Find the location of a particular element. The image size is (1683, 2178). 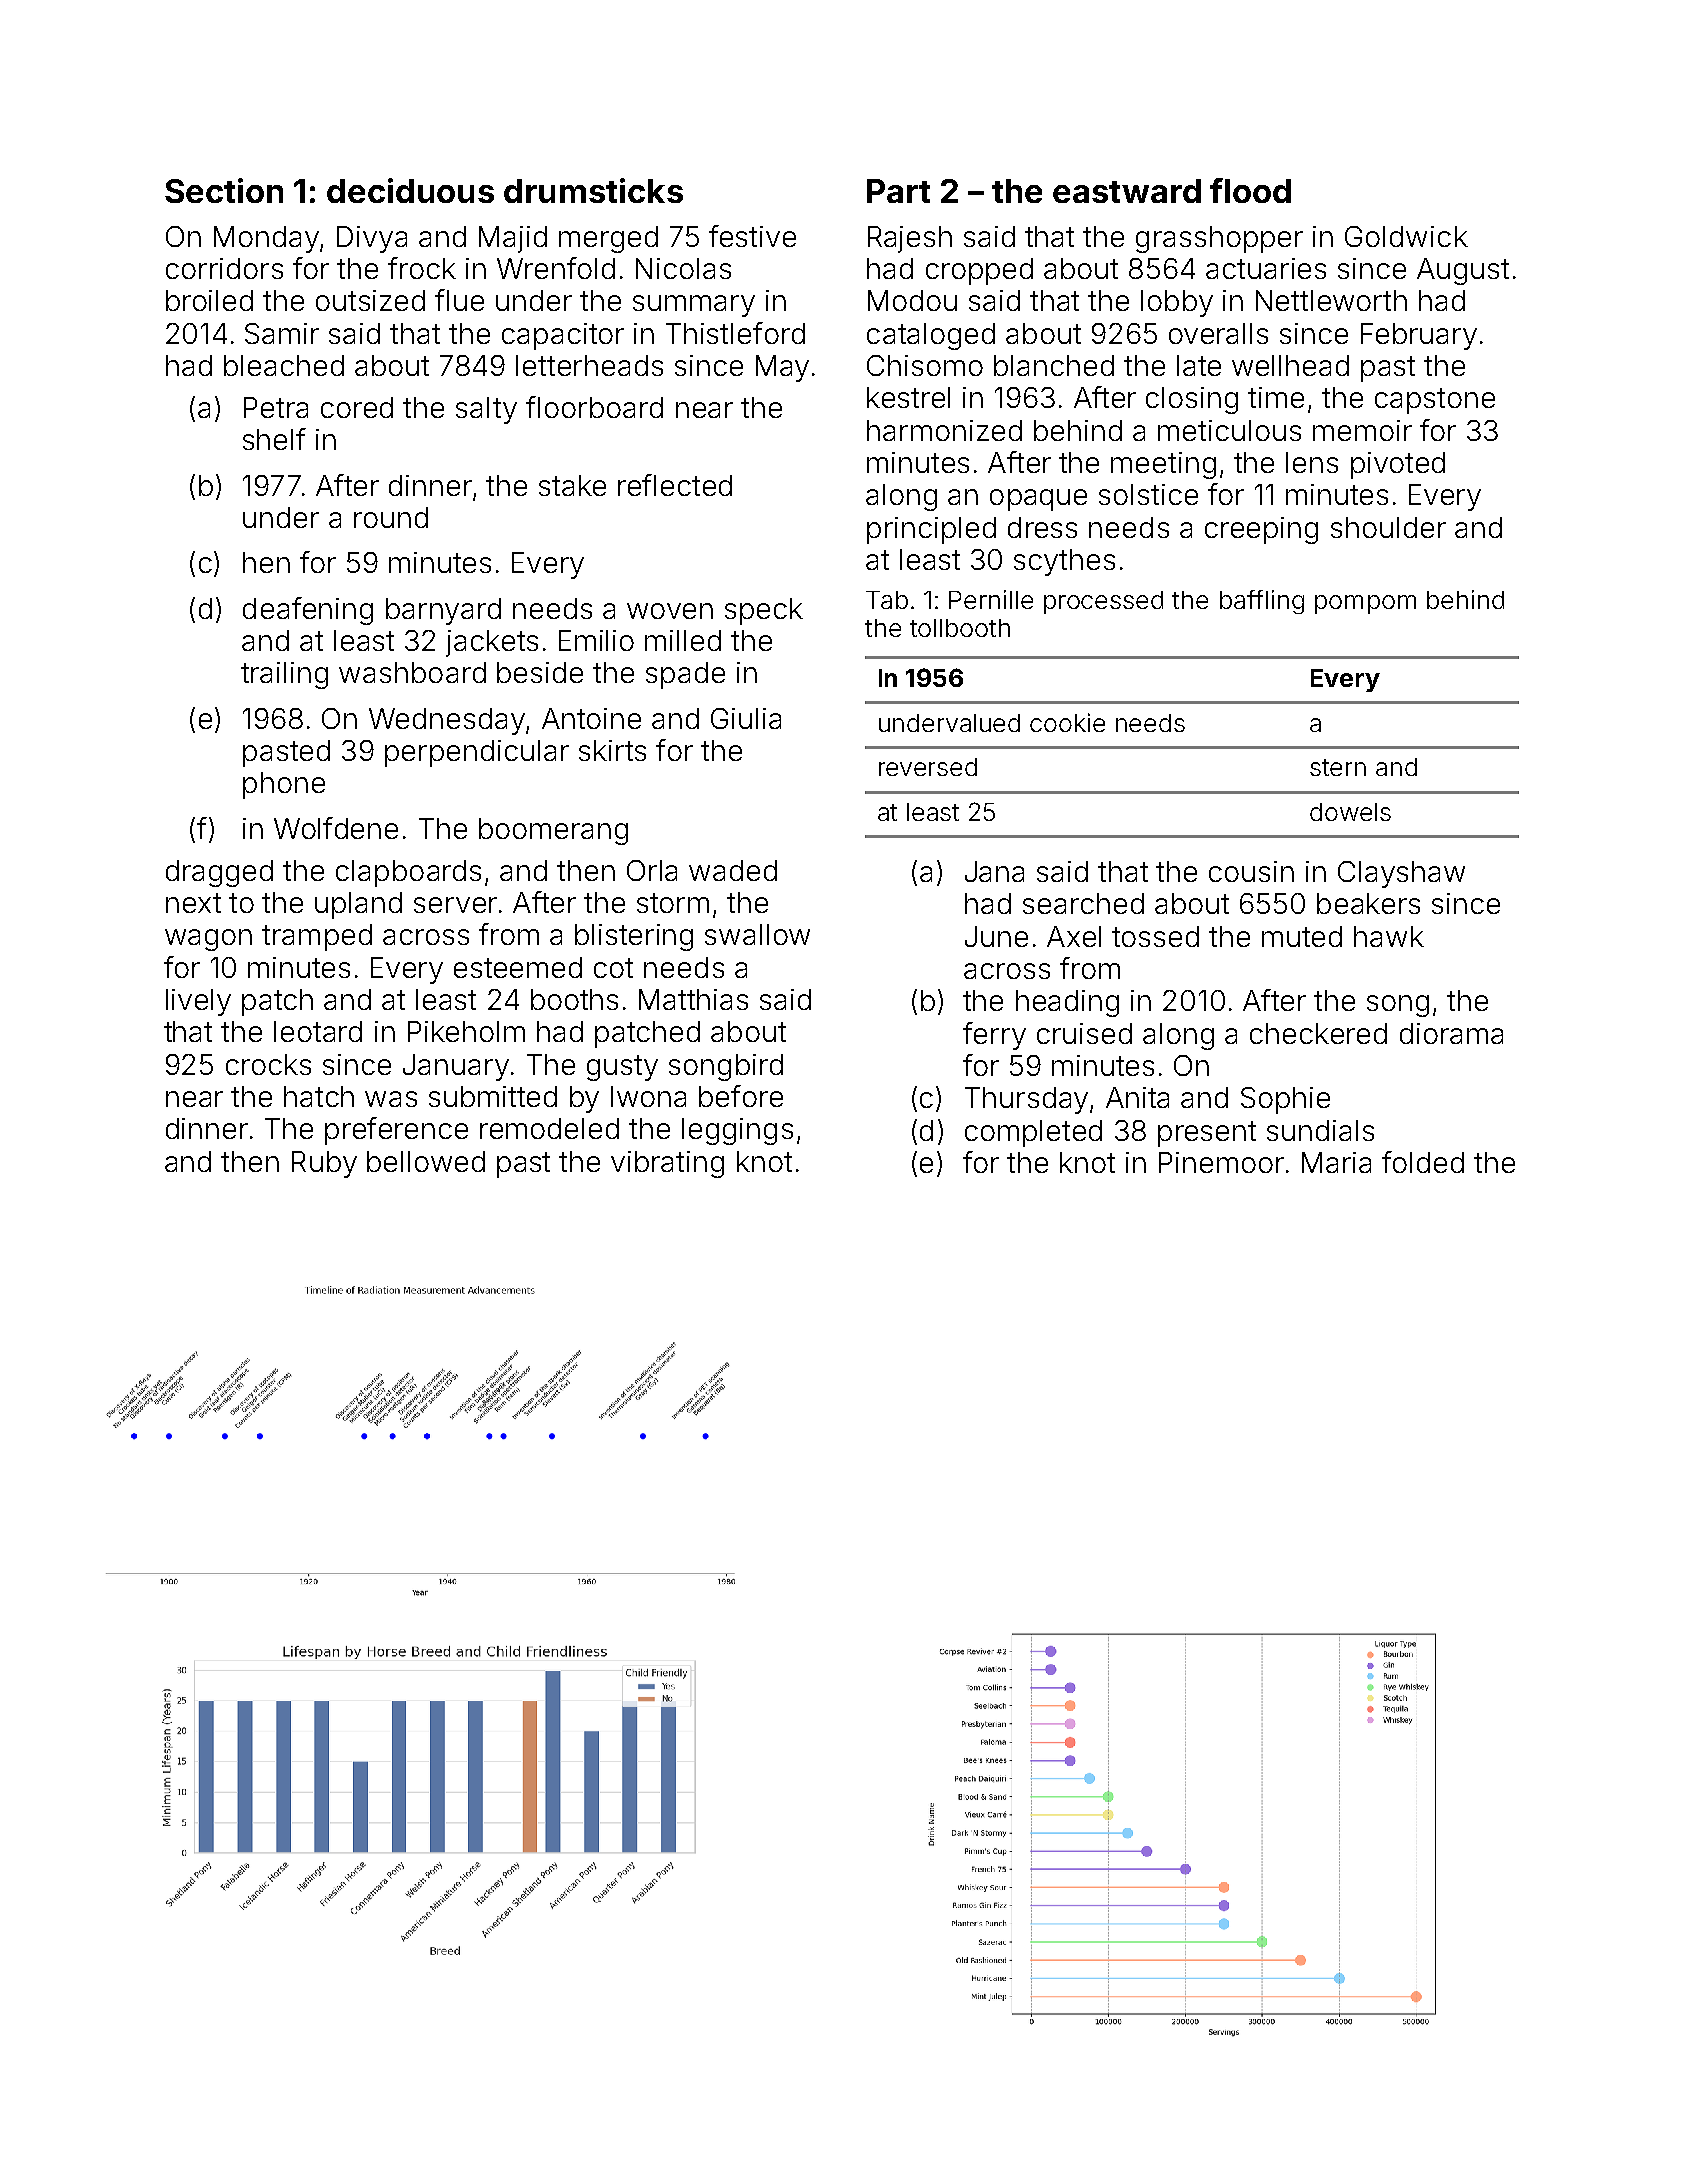

dowels is located at coordinates (1350, 812).
